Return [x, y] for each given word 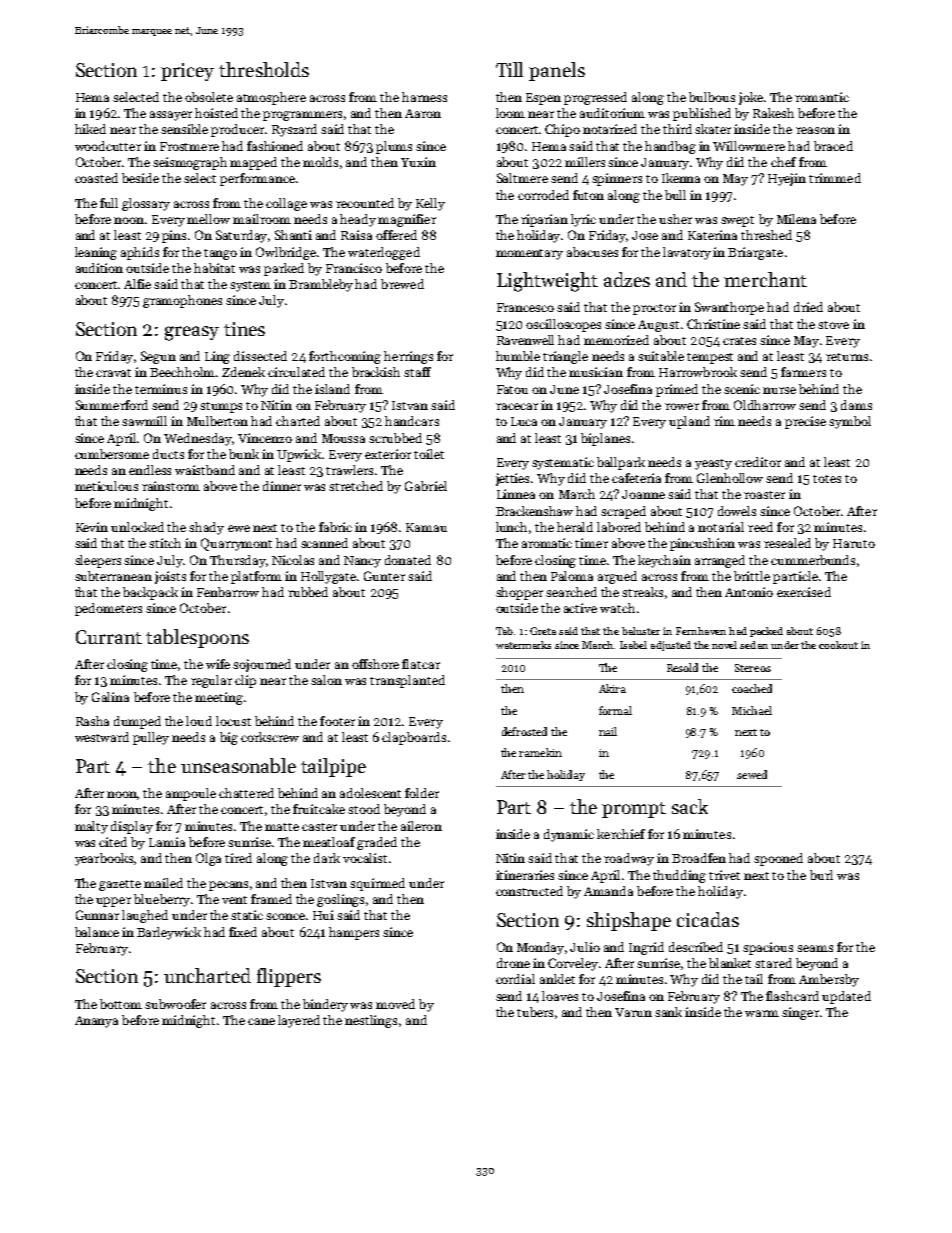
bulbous [712, 97]
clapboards [414, 738]
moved [395, 1004]
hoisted [216, 113]
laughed [145, 916]
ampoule [191, 794]
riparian [544, 220]
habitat [214, 268]
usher [675, 219]
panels [557, 71]
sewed [752, 774]
